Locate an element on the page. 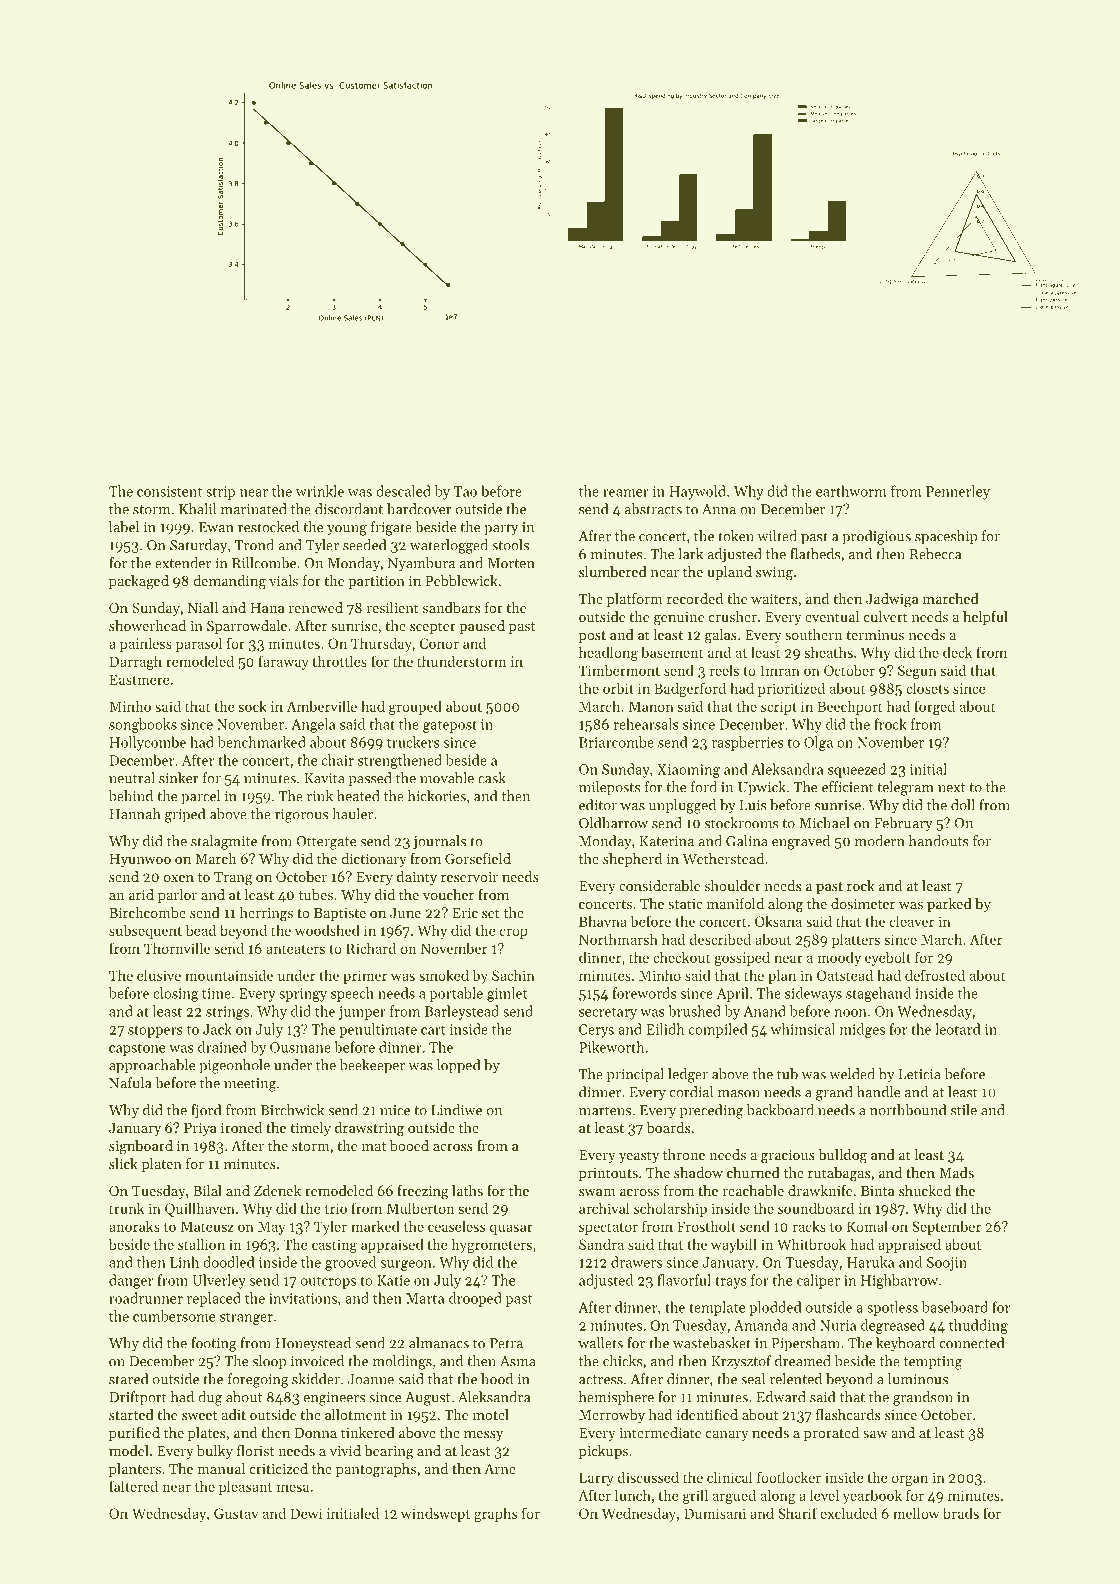 The width and height of the document is (1120, 1584). handouts is located at coordinates (939, 841).
